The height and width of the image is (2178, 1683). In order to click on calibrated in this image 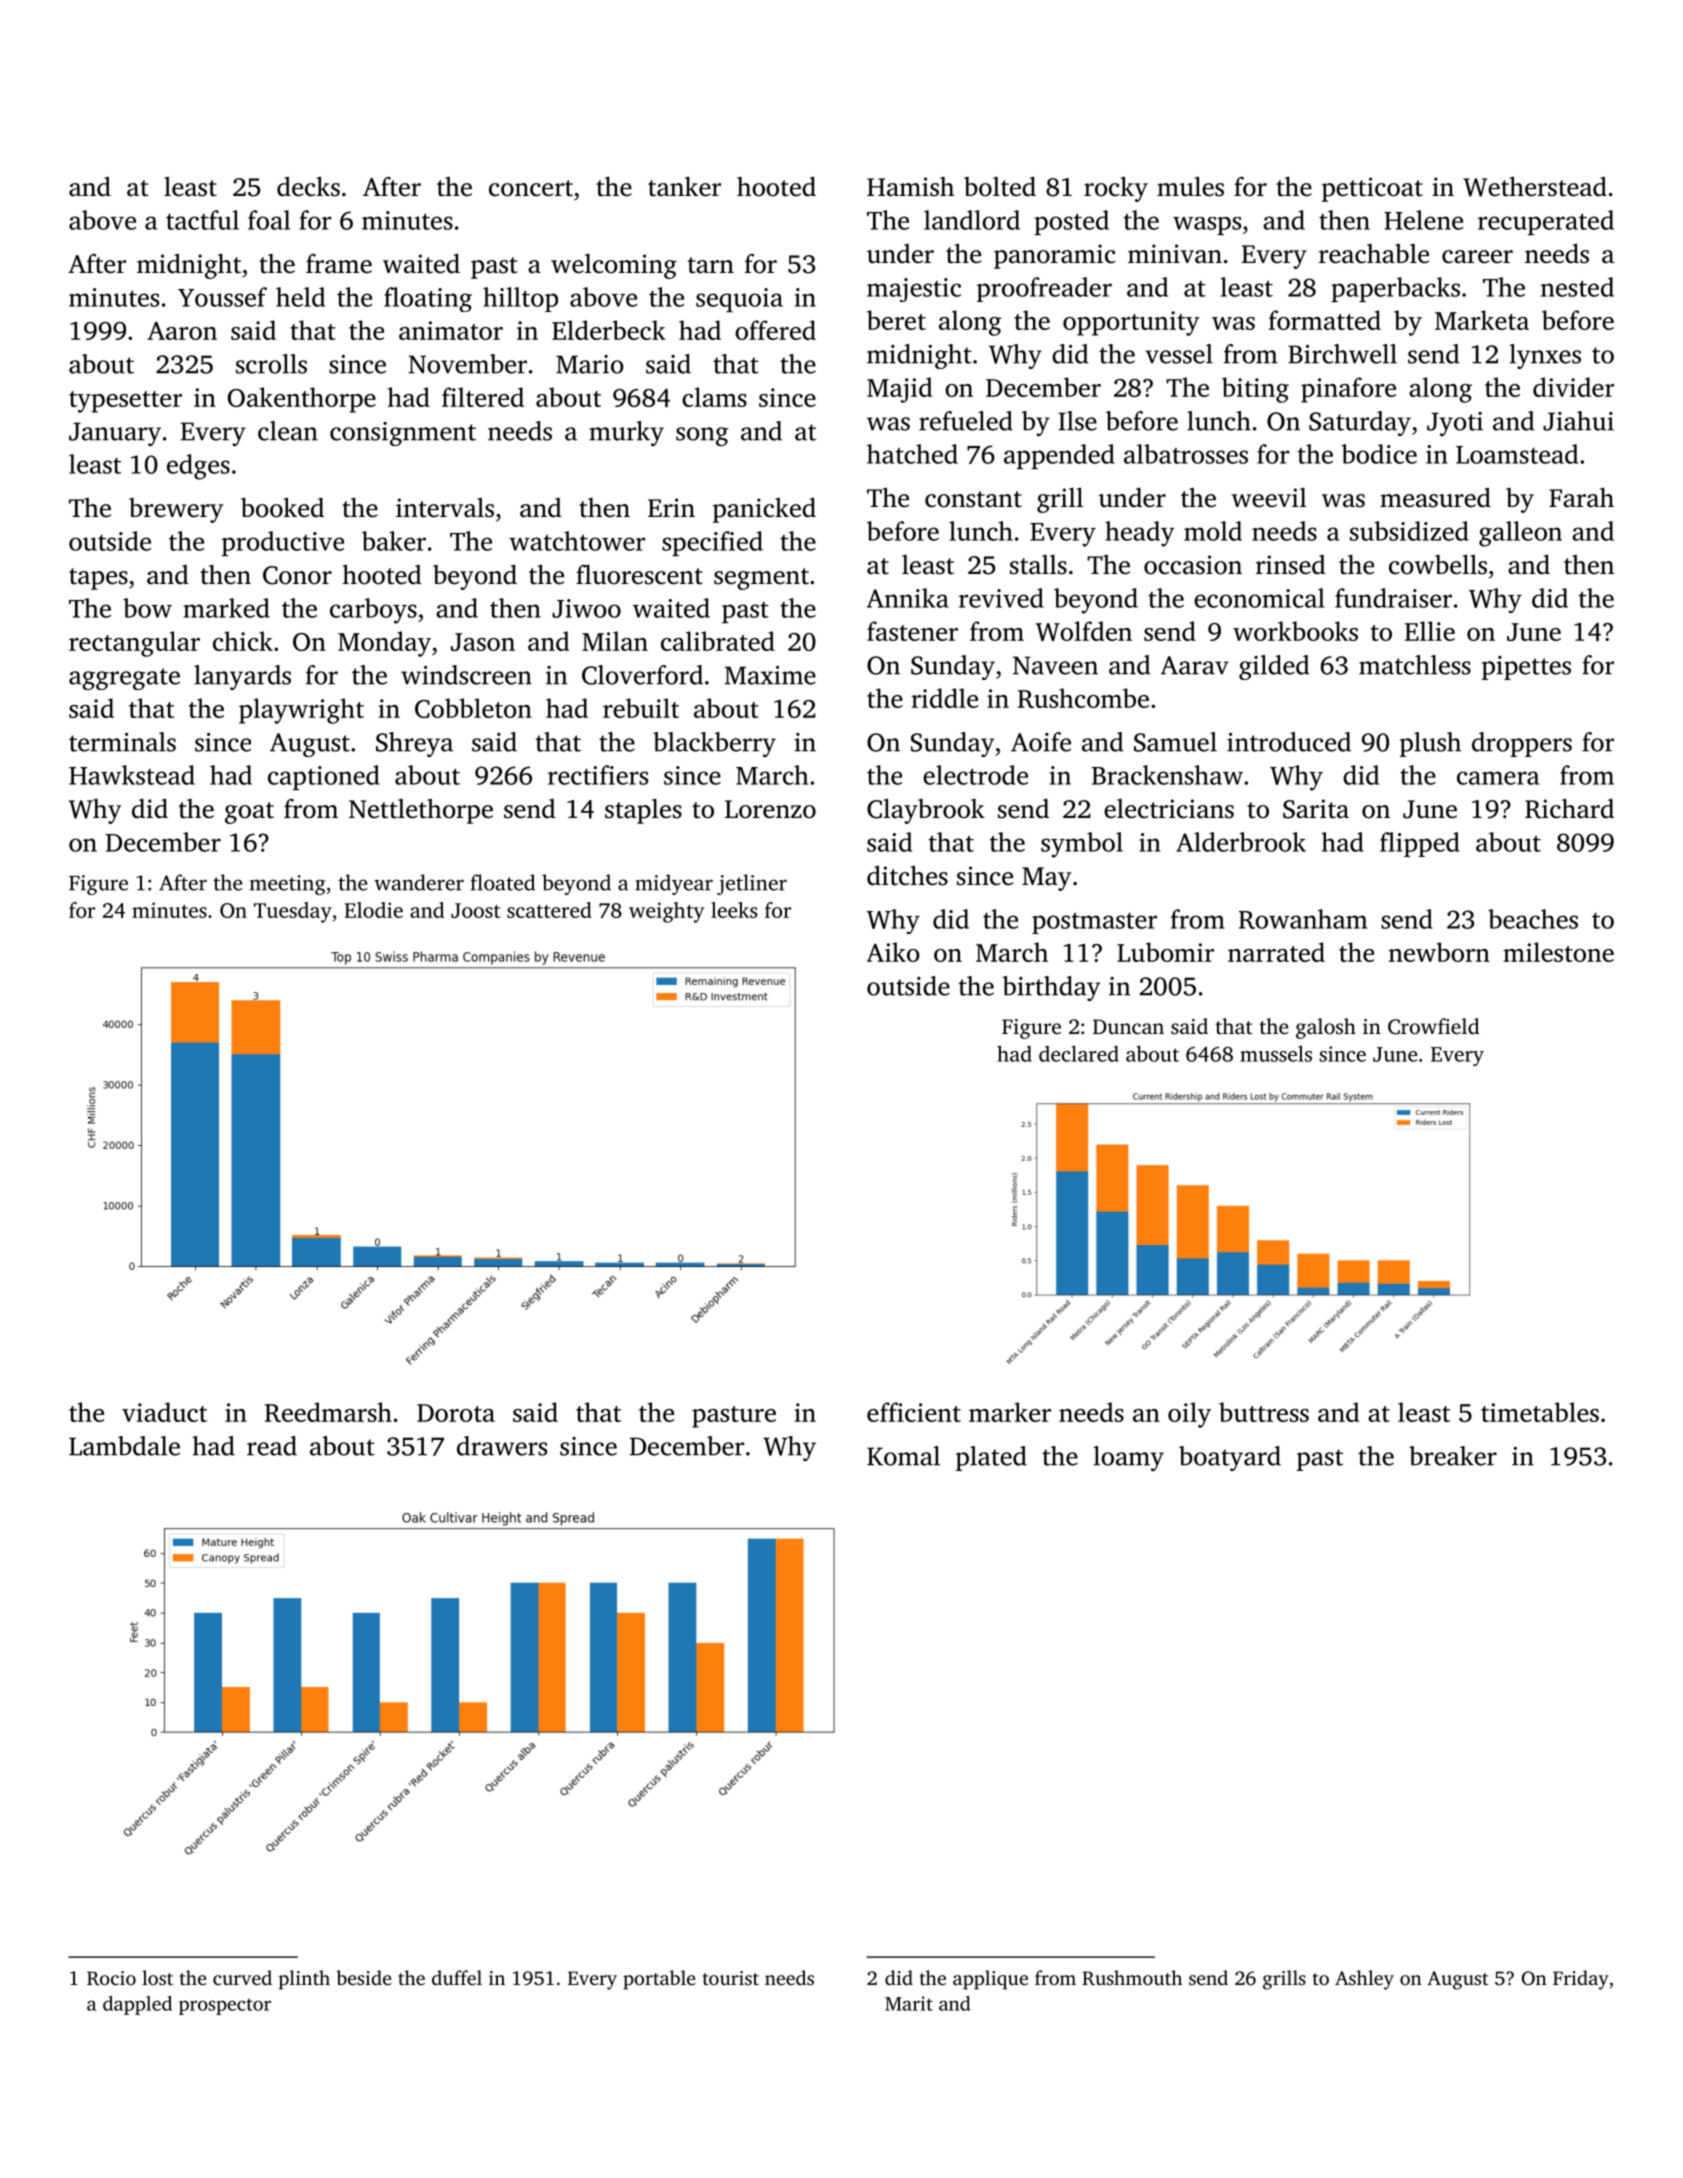, I will do `click(718, 641)`.
